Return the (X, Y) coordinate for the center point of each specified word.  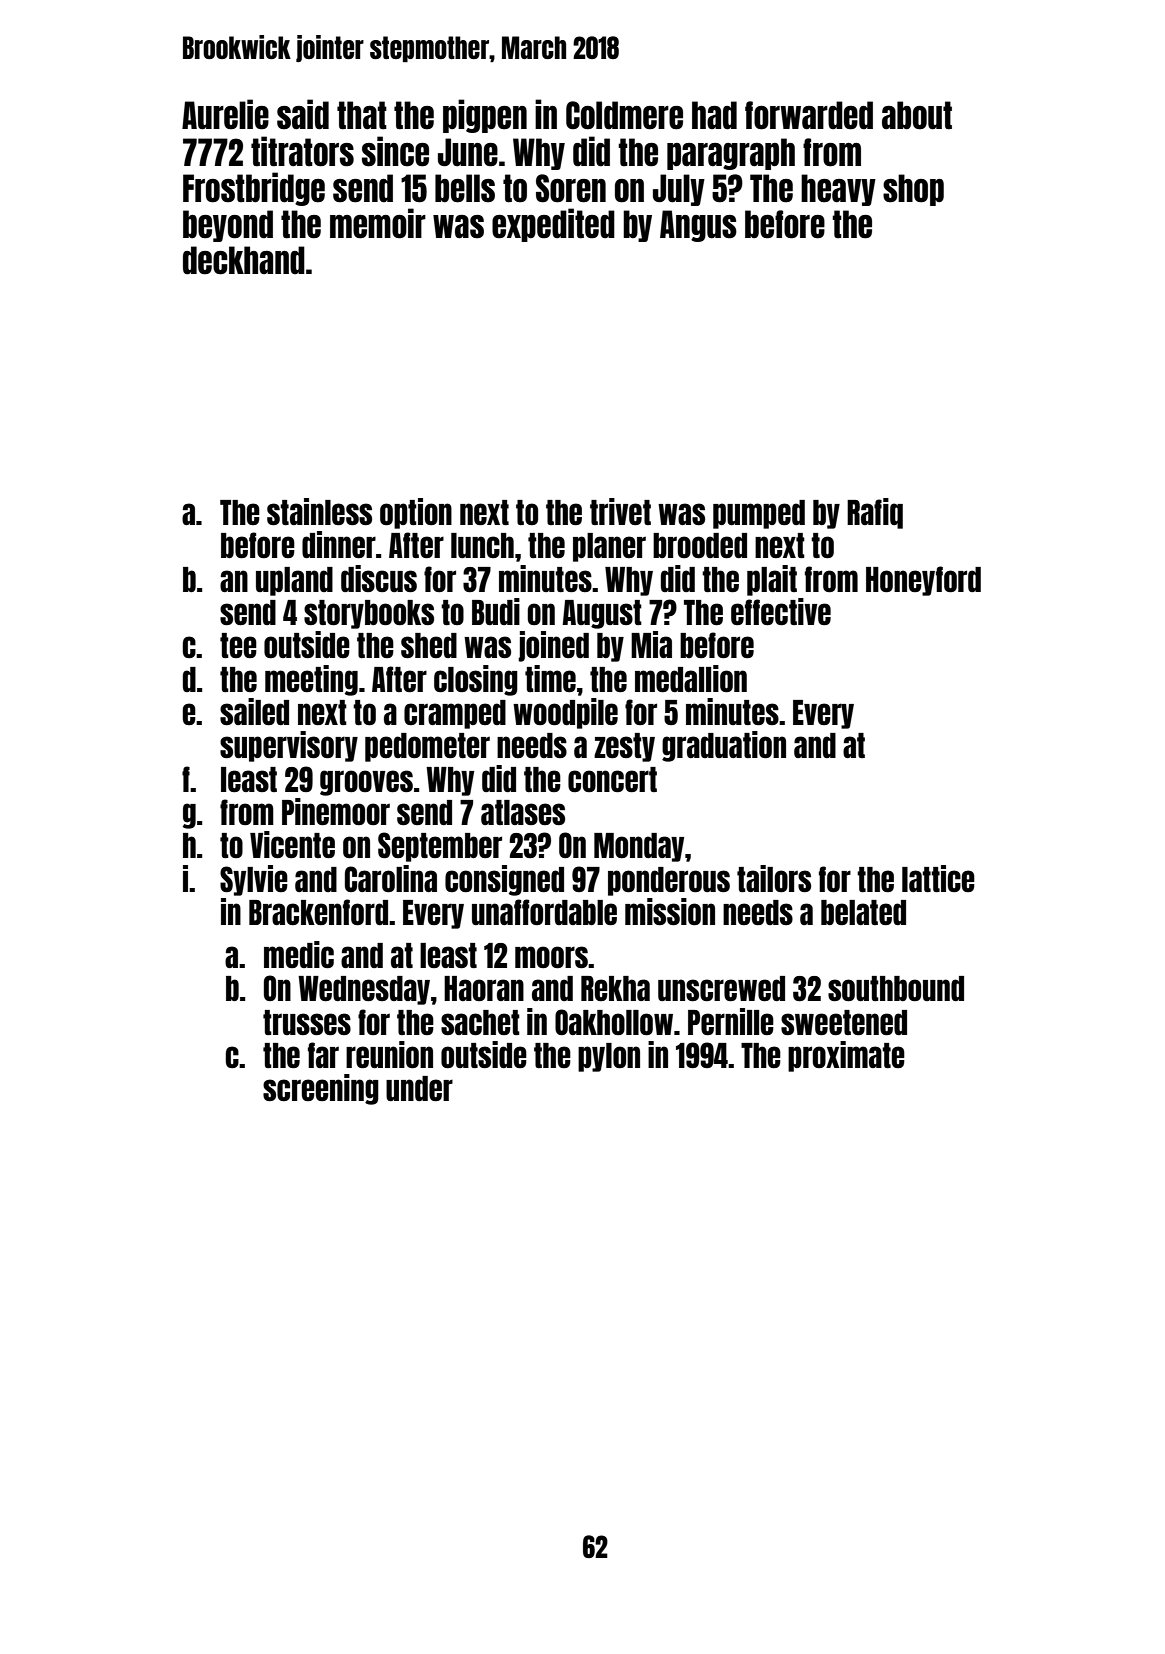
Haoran (484, 988)
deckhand (244, 260)
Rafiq (875, 513)
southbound (896, 988)
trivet (620, 511)
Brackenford (318, 912)
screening (321, 1089)
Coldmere (624, 115)
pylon (609, 1057)
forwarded (809, 115)
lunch (482, 545)
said (303, 114)
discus (379, 578)
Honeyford (923, 581)
